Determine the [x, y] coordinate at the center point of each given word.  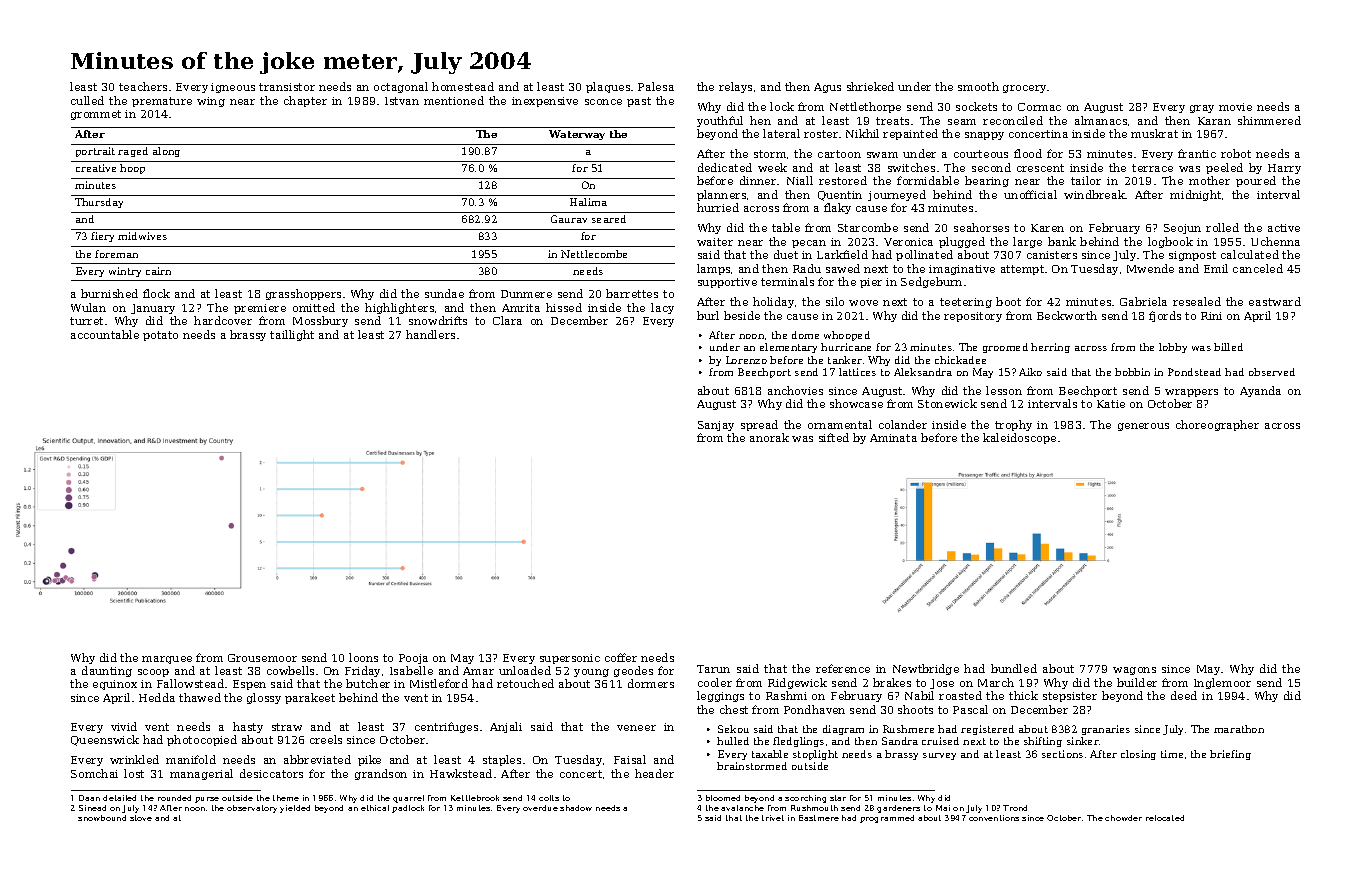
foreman [116, 254]
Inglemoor [1222, 683]
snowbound [102, 818]
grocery [1024, 89]
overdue [540, 808]
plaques [608, 87]
